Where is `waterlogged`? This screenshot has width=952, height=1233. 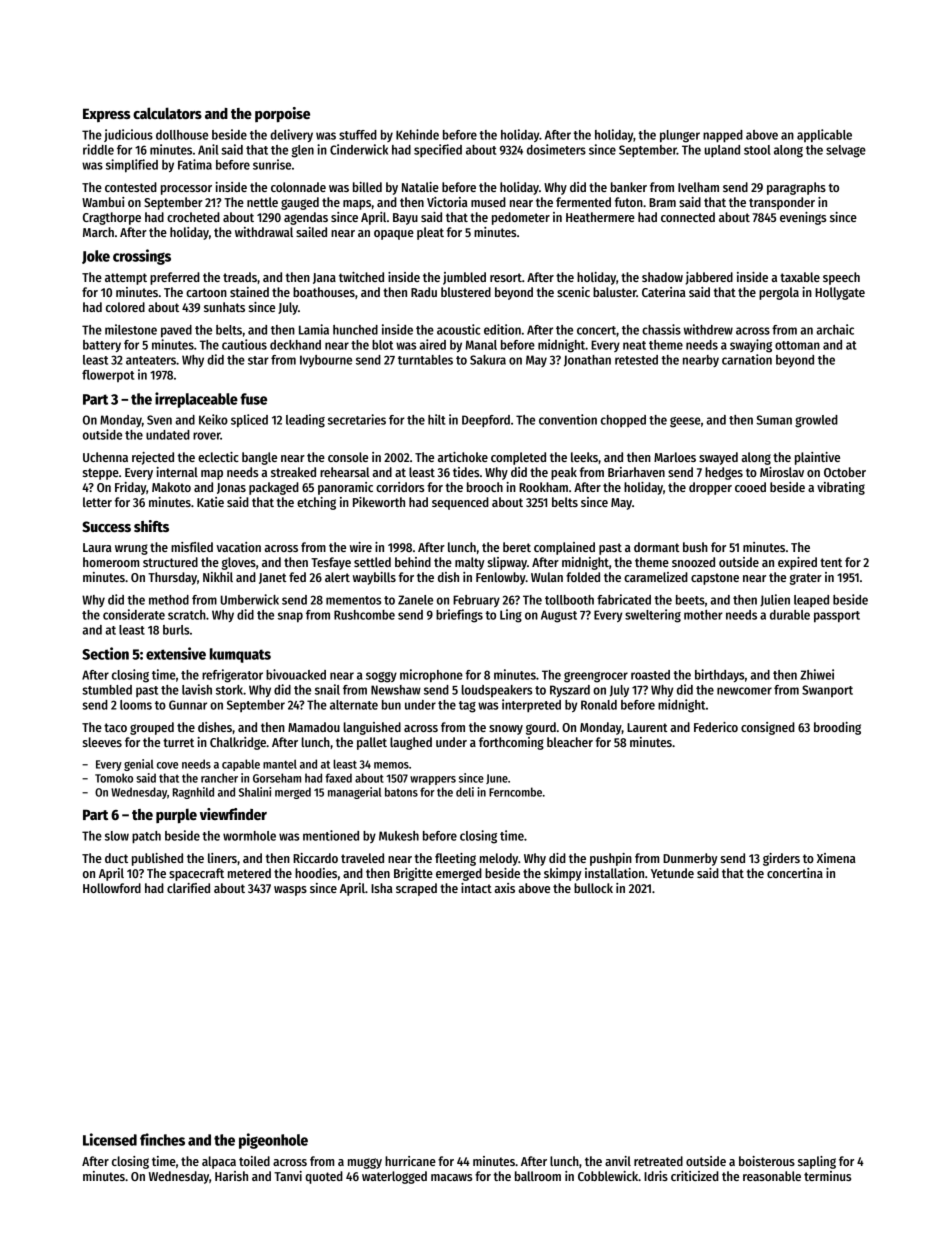 waterlogged is located at coordinates (394, 1177).
